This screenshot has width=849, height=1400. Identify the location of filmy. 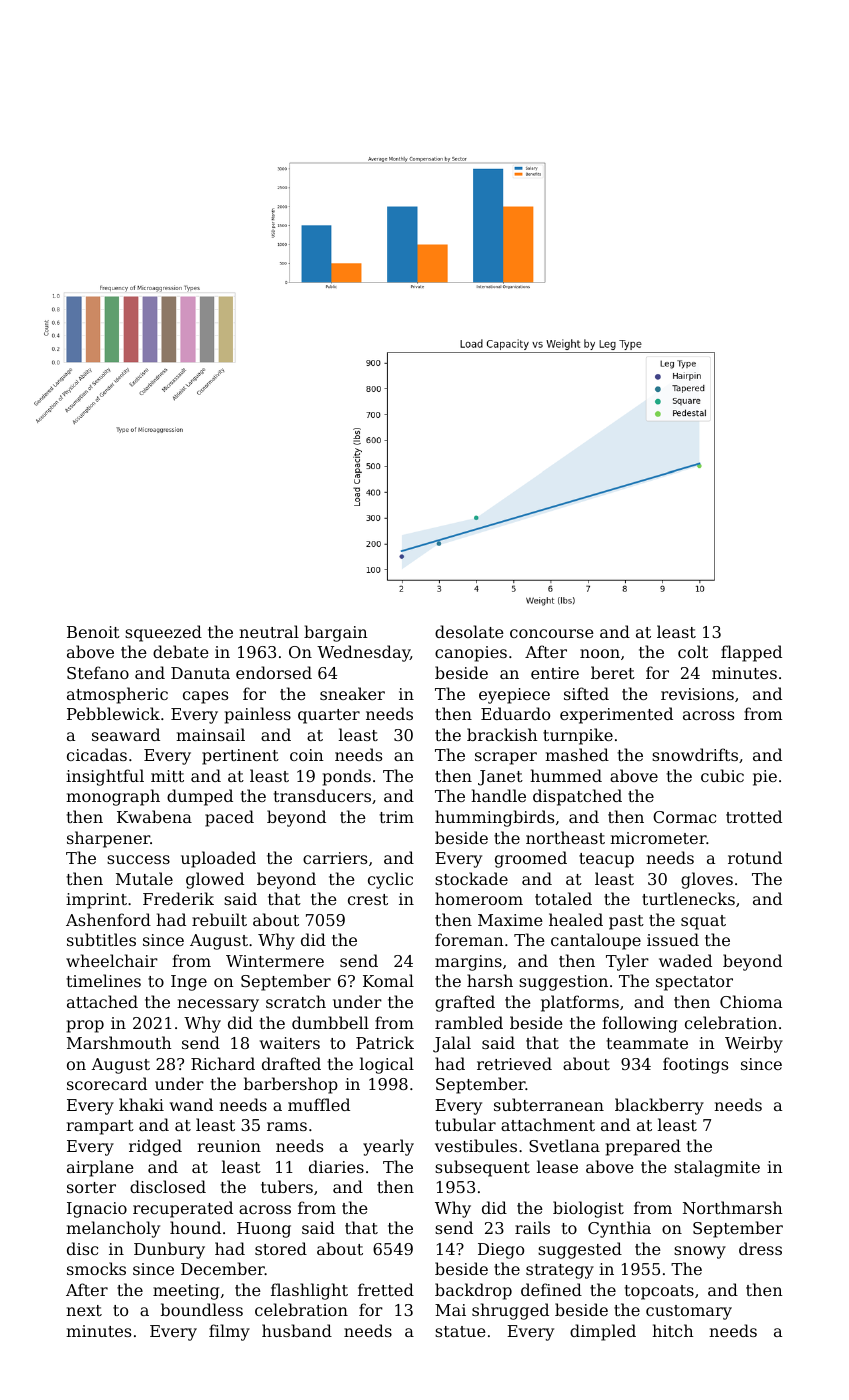
(229, 1332).
